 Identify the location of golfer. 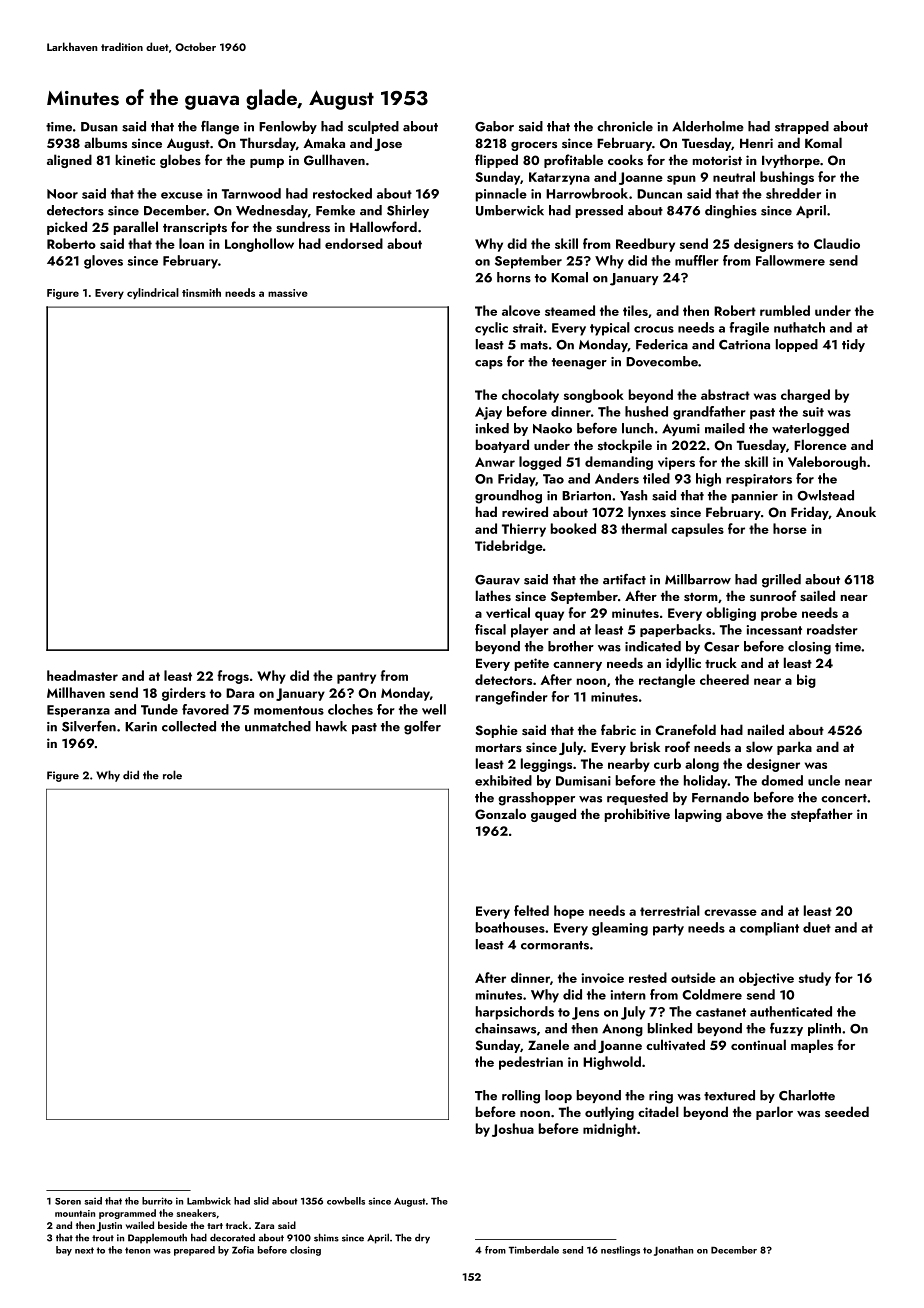
(422, 728).
